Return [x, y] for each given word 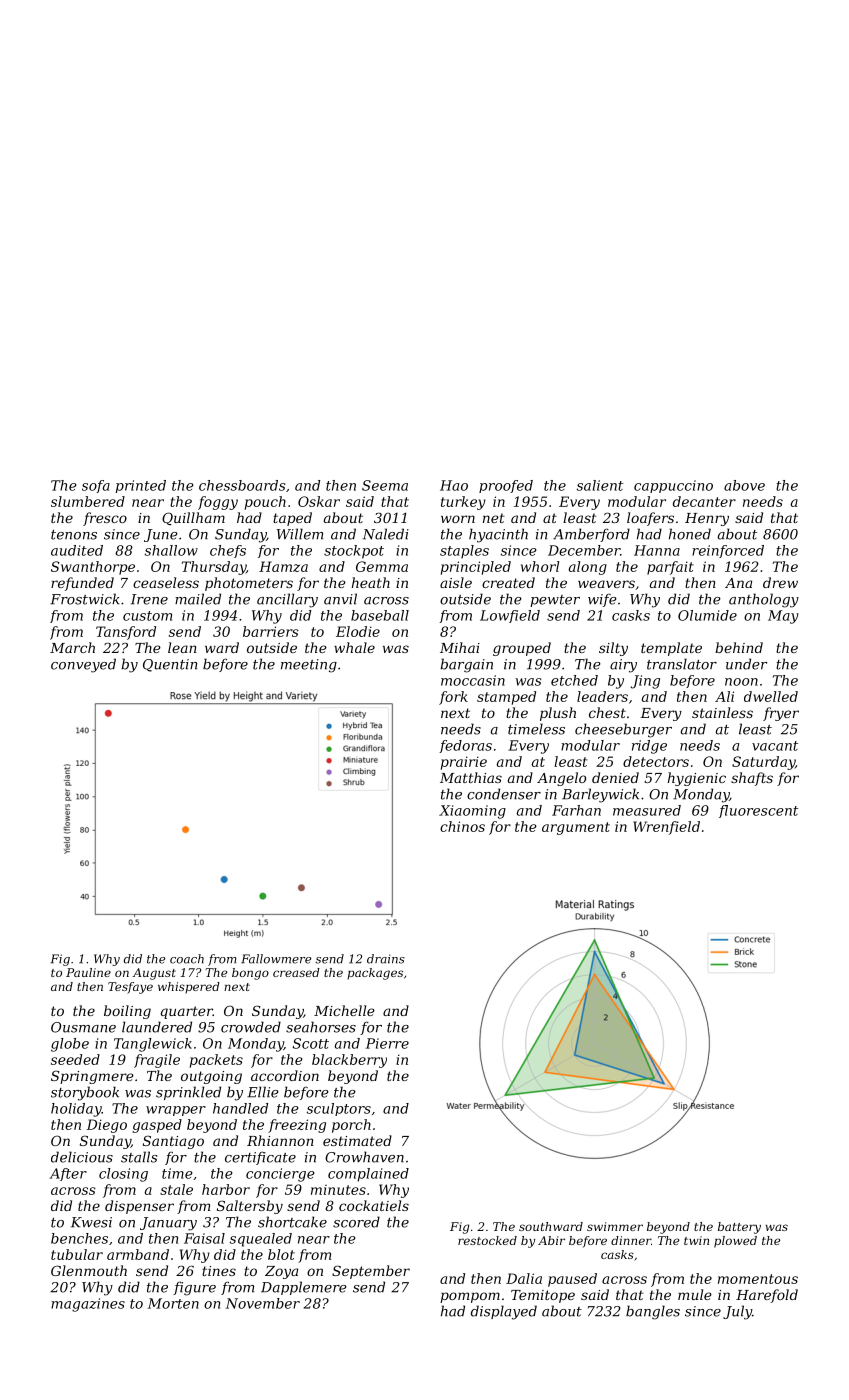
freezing [297, 1126]
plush [558, 714]
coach [187, 959]
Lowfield [510, 616]
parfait [670, 568]
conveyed [83, 665]
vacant [775, 746]
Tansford [126, 633]
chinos [462, 826]
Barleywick [600, 795]
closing [123, 1175]
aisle [456, 582]
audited [77, 550]
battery [739, 1228]
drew [780, 582]
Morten [173, 1303]
